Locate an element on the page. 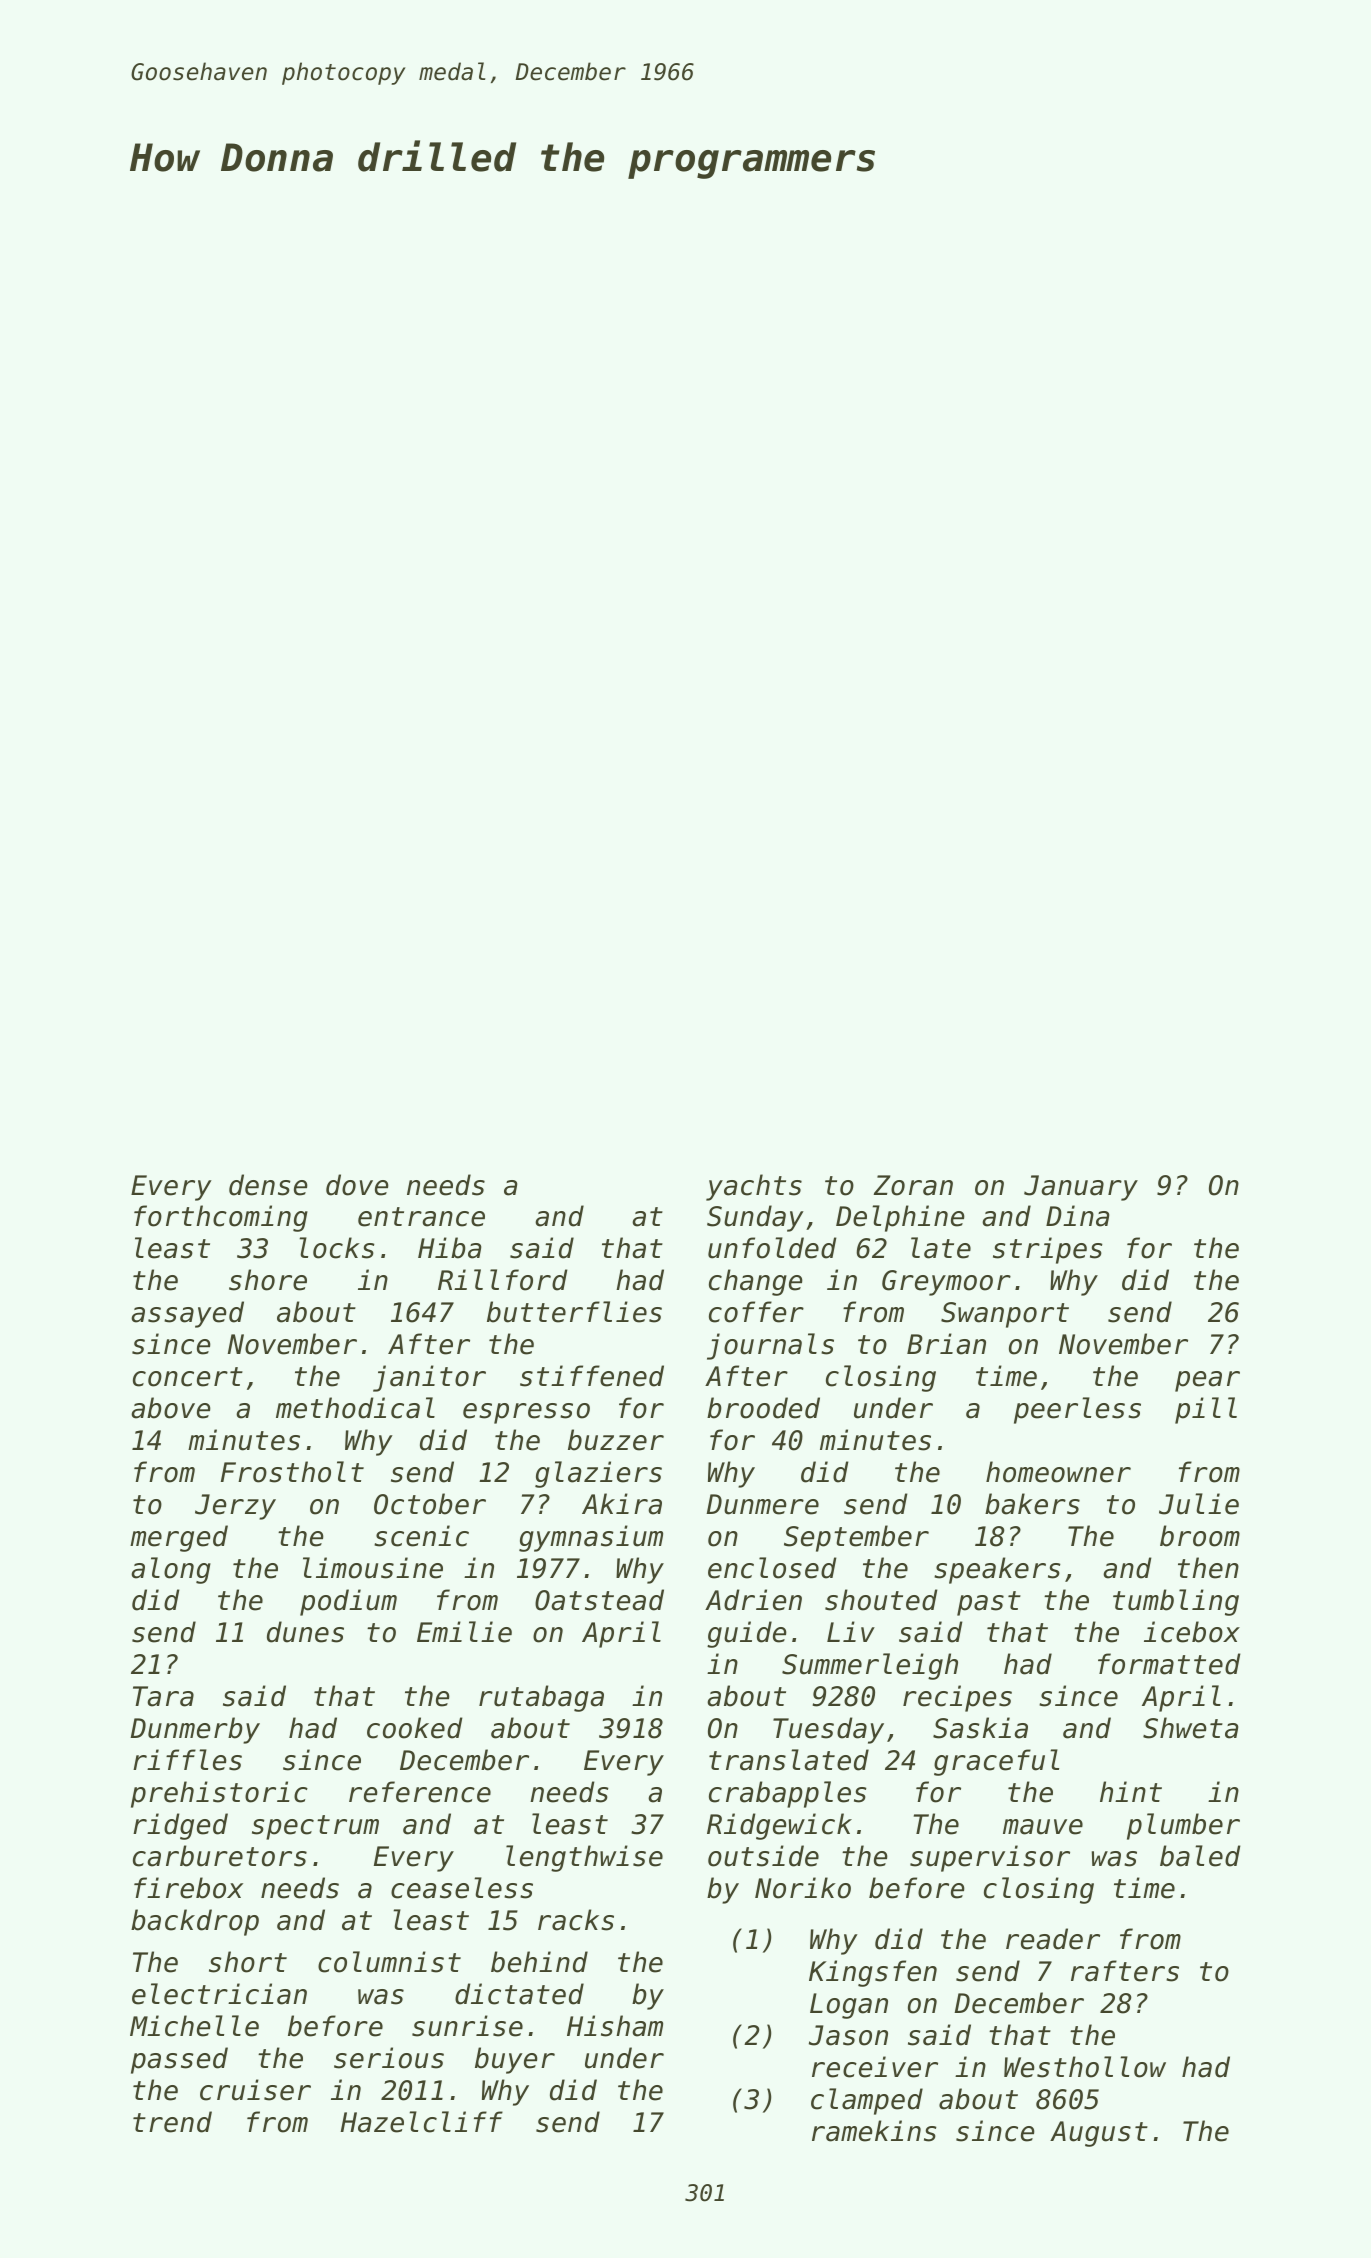  January is located at coordinates (1081, 1188).
